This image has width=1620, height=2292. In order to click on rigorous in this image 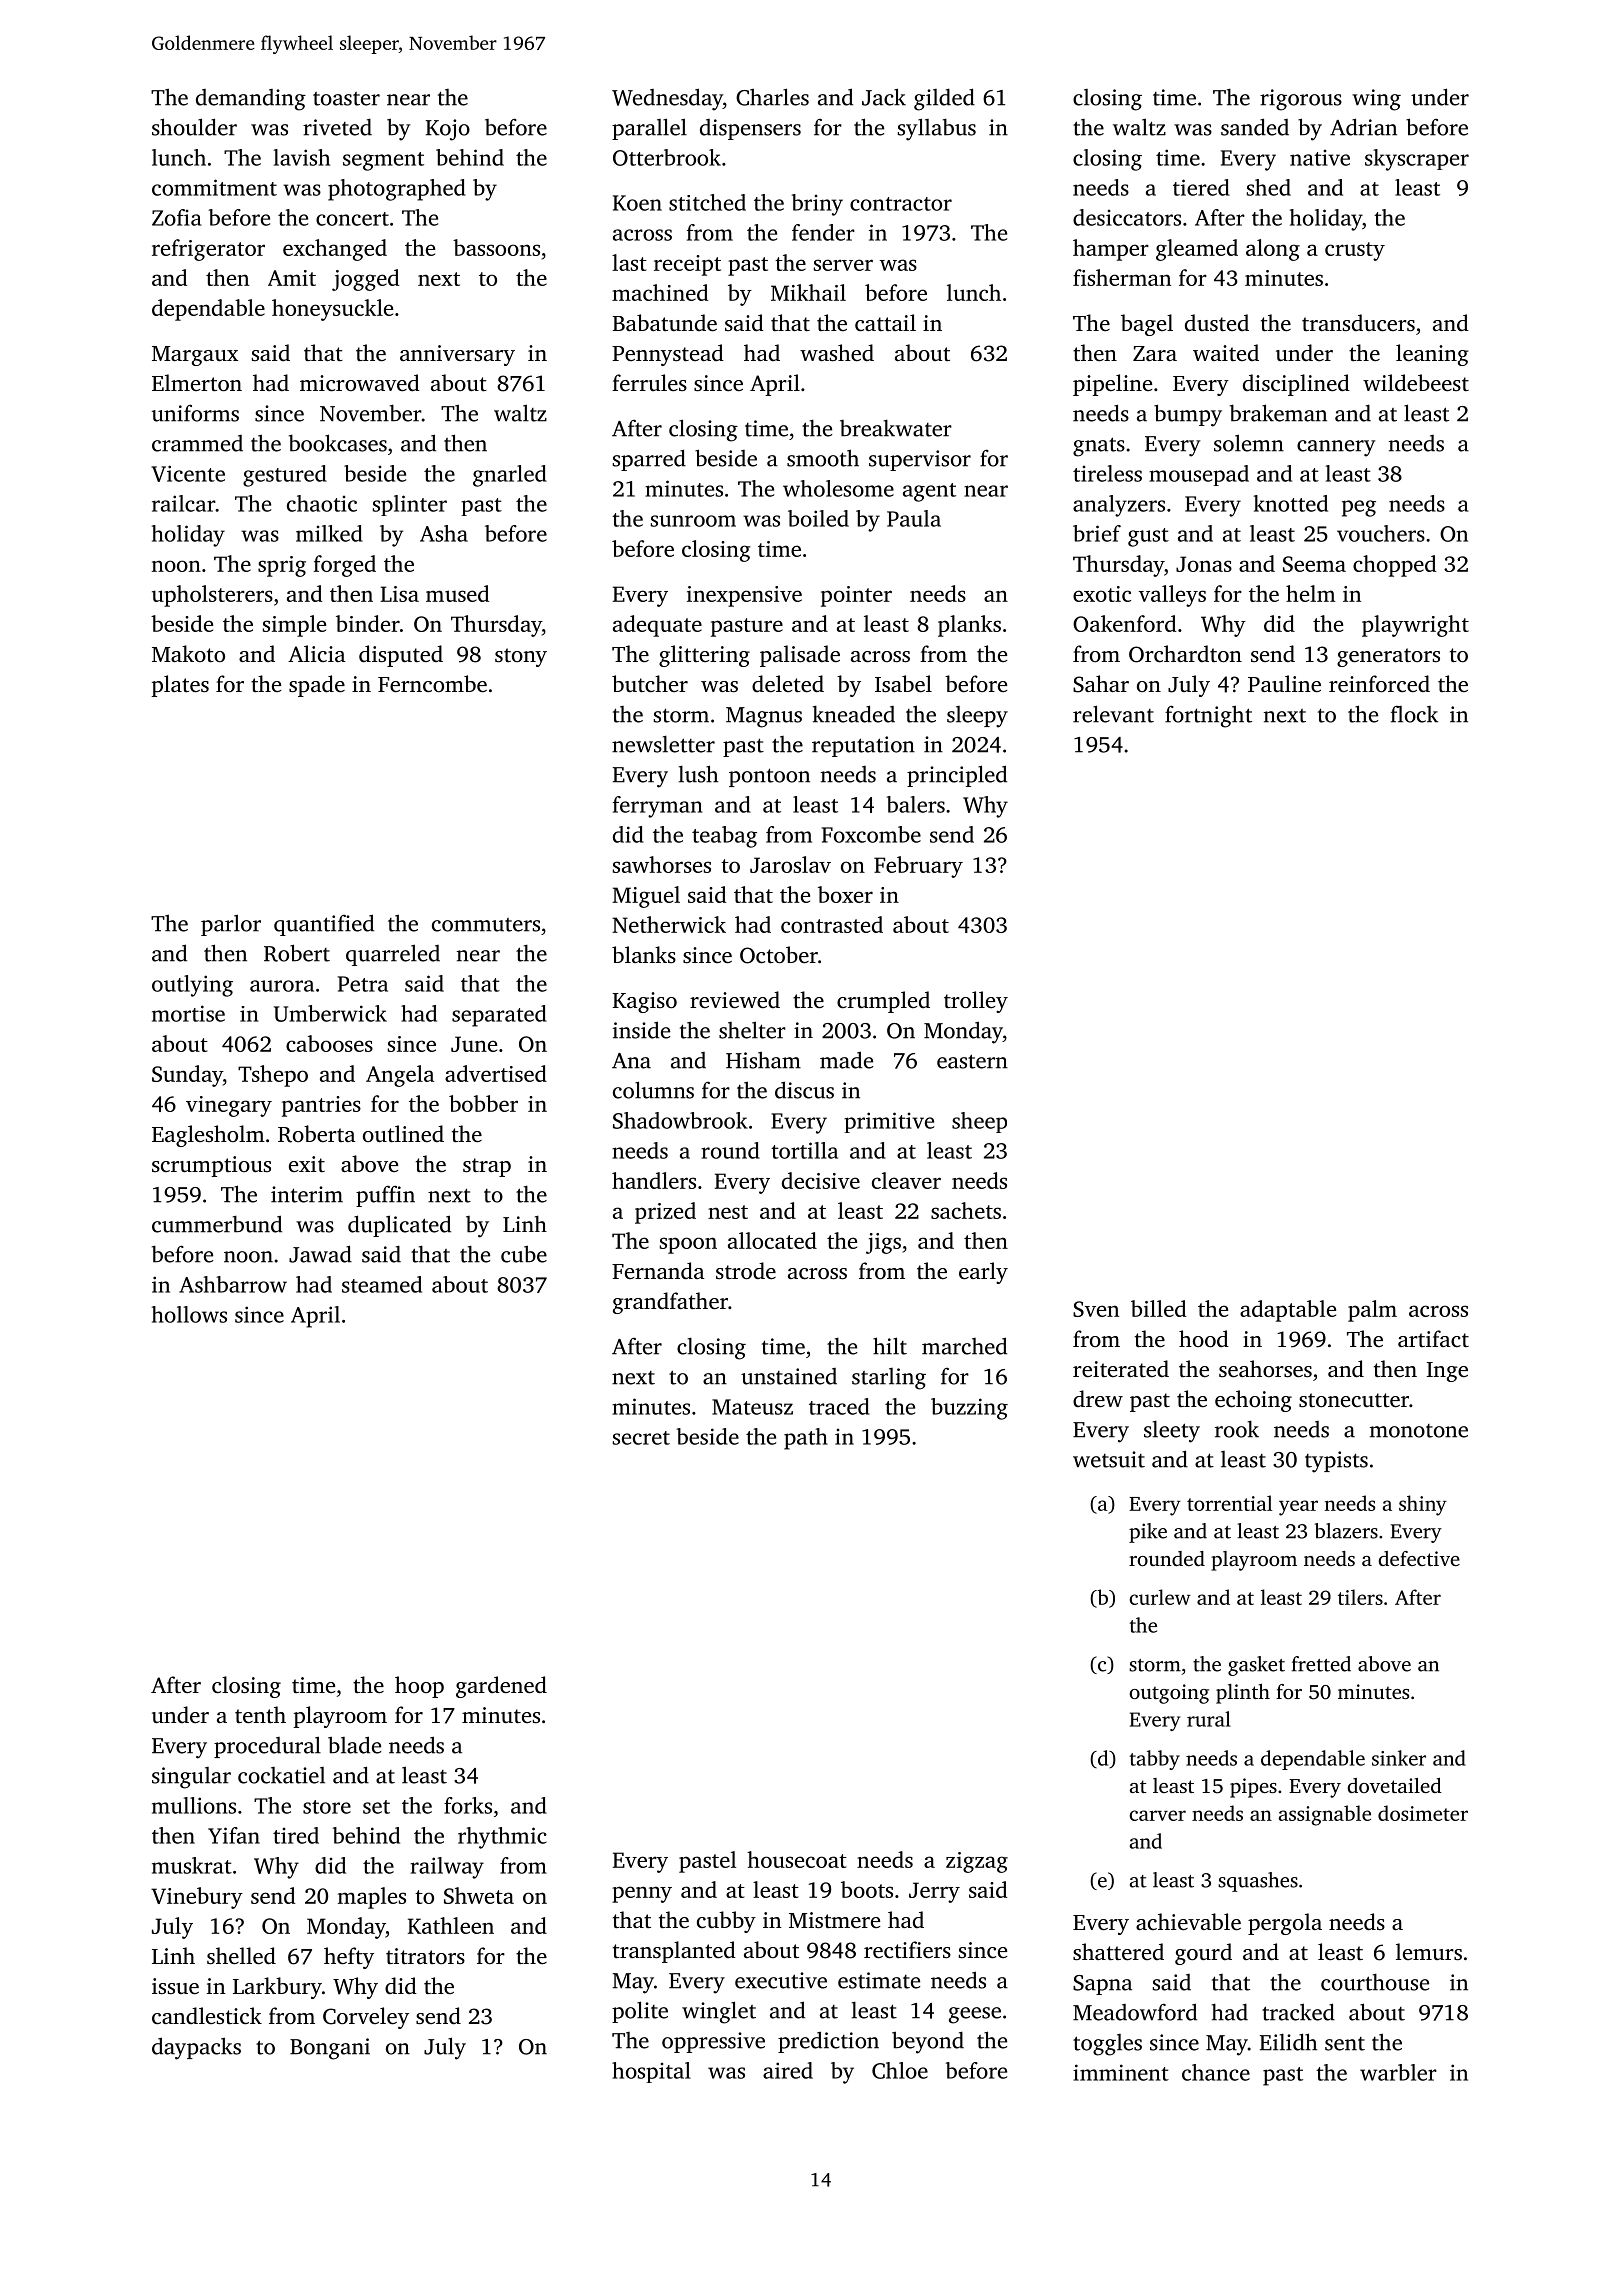, I will do `click(1301, 100)`.
